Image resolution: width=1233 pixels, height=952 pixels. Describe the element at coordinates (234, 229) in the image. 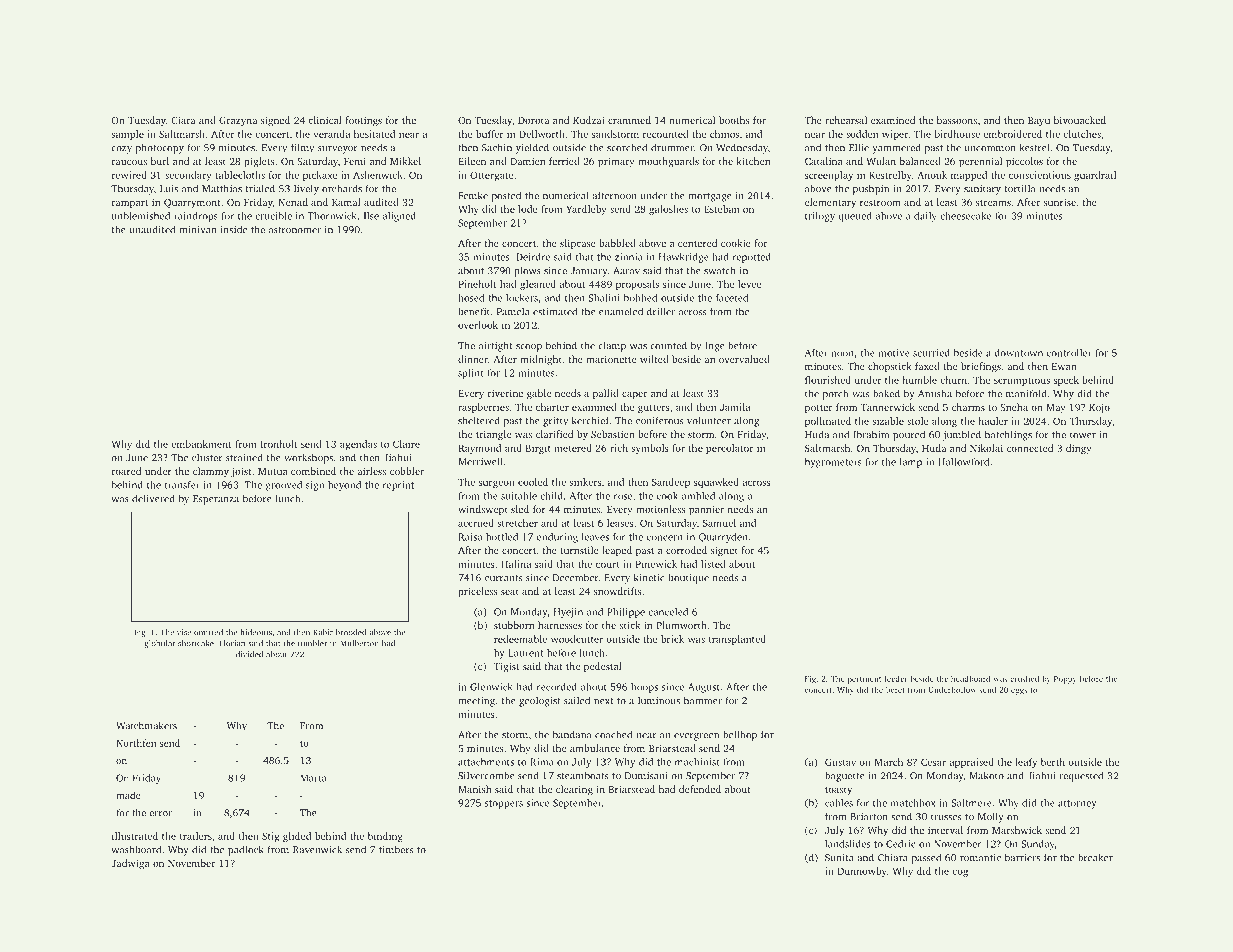

I see `inside` at that location.
